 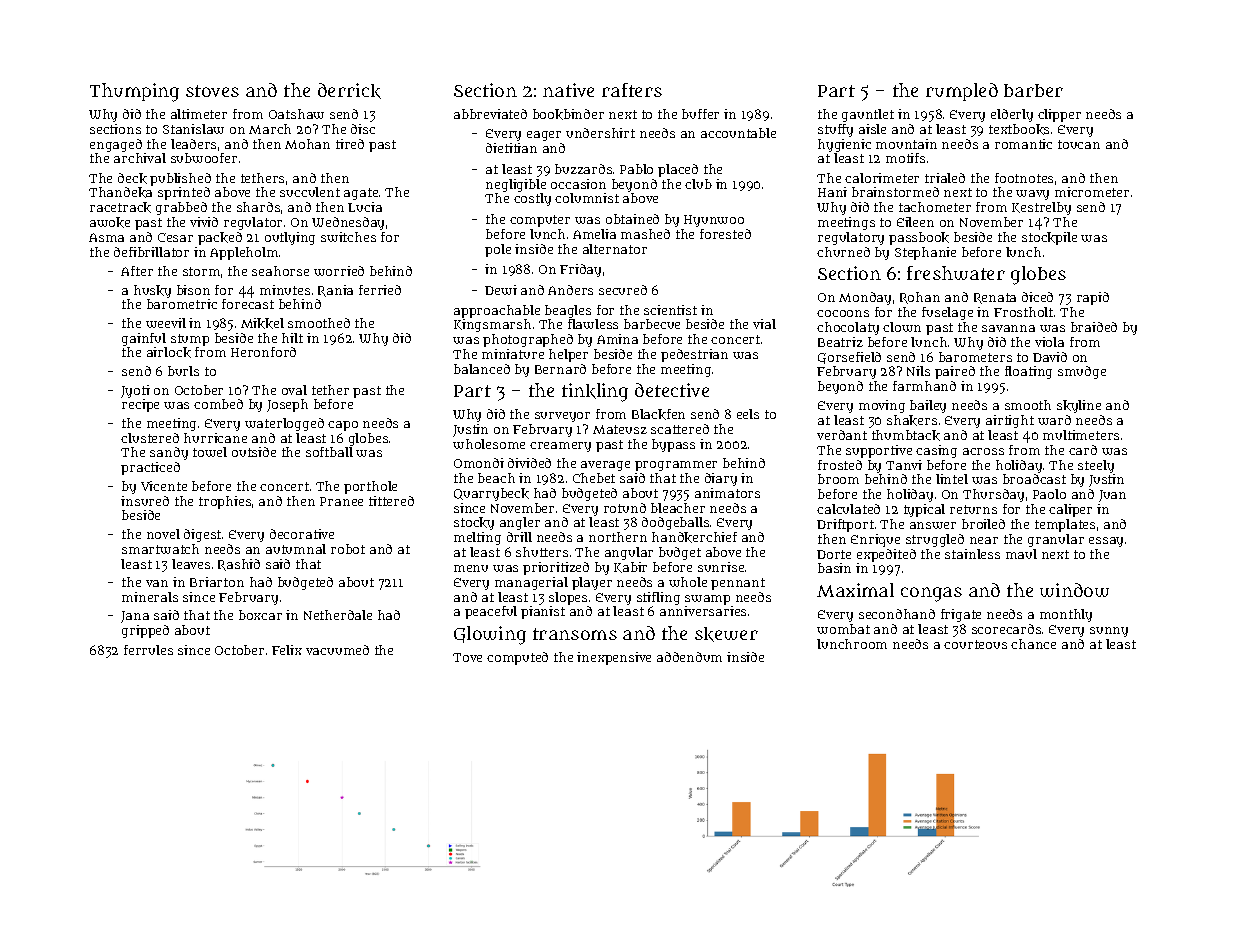 What do you see at coordinates (181, 208) in the screenshot?
I see `grabbed` at bounding box center [181, 208].
